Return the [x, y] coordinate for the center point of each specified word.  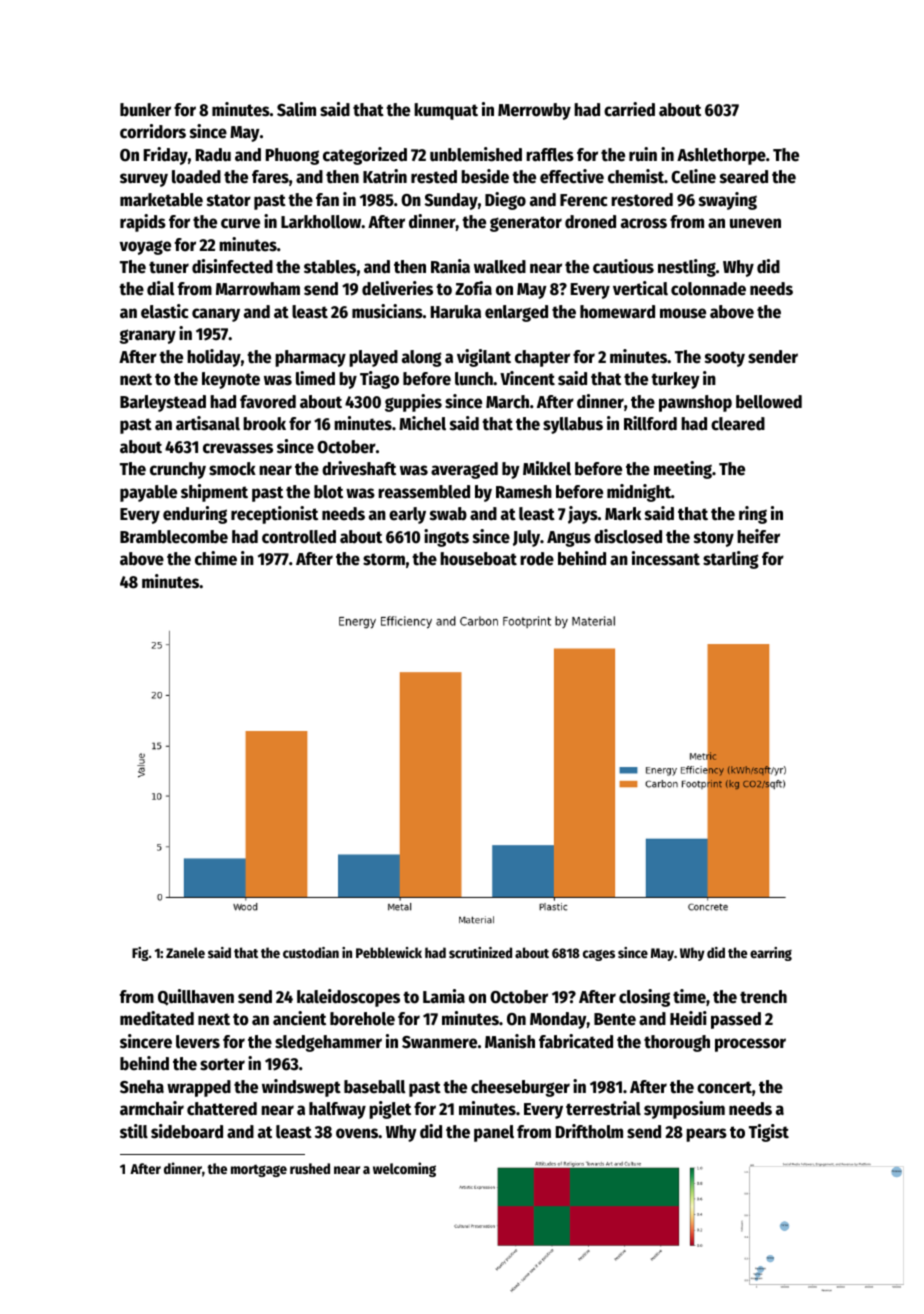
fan [327, 200]
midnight [639, 493]
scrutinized [480, 952]
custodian [311, 952]
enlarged [516, 313]
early [407, 515]
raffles [550, 155]
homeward [617, 312]
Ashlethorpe [721, 156]
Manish [510, 1041]
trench [763, 997]
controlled [299, 537]
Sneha [142, 1087]
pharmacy [310, 358]
